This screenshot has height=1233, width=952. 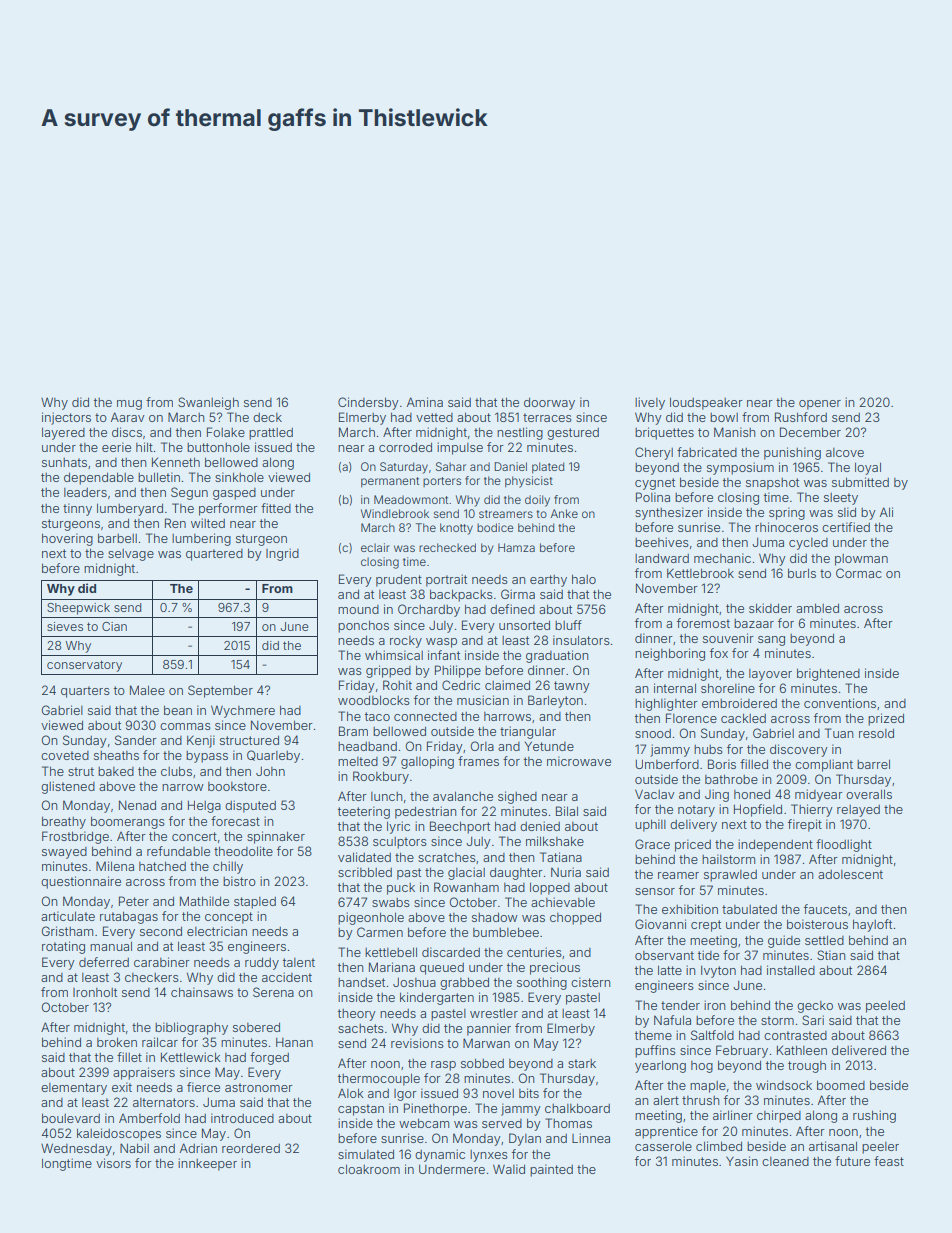 I want to click on fabricated, so click(x=707, y=452).
